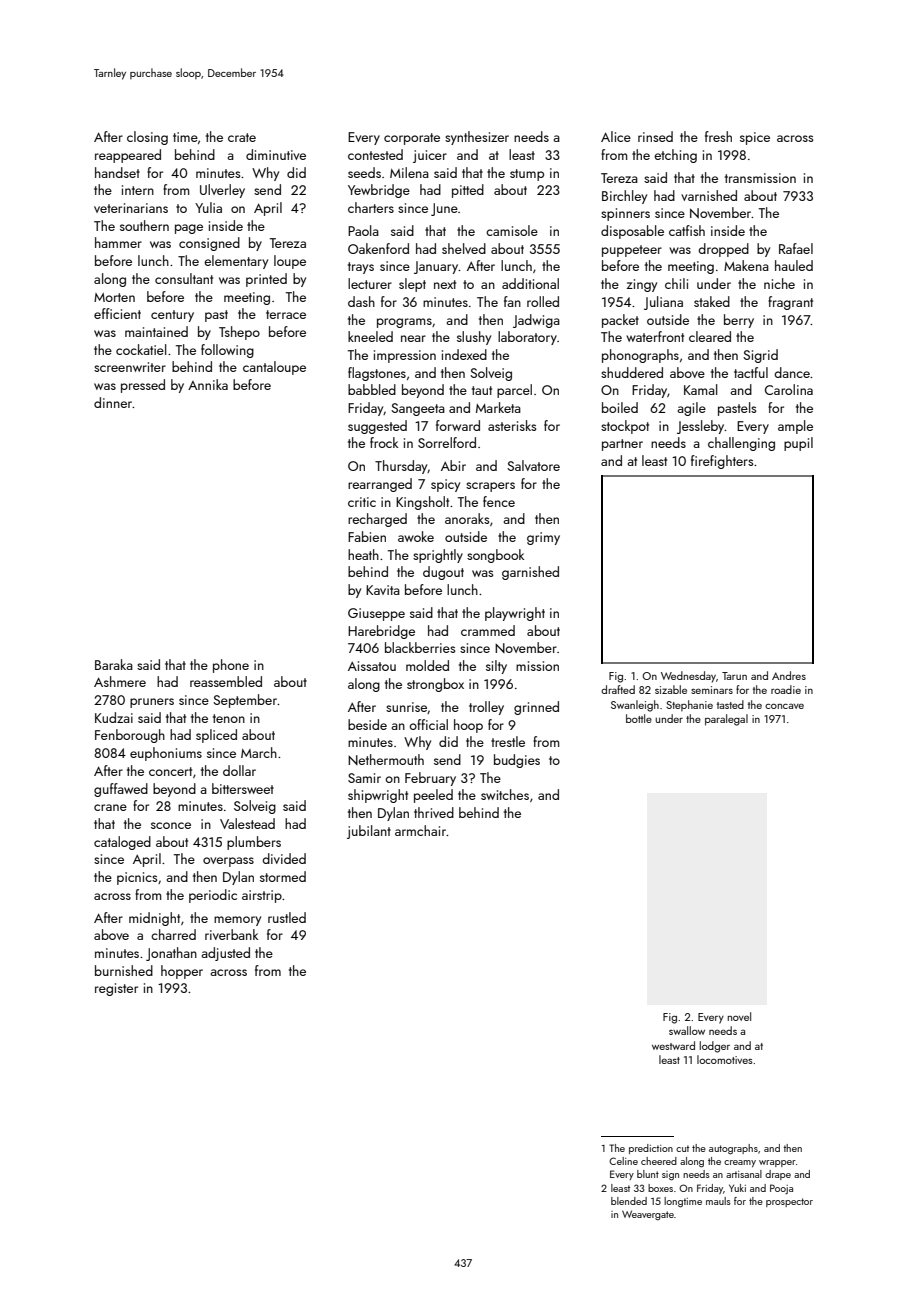  I want to click on partner, so click(622, 445).
